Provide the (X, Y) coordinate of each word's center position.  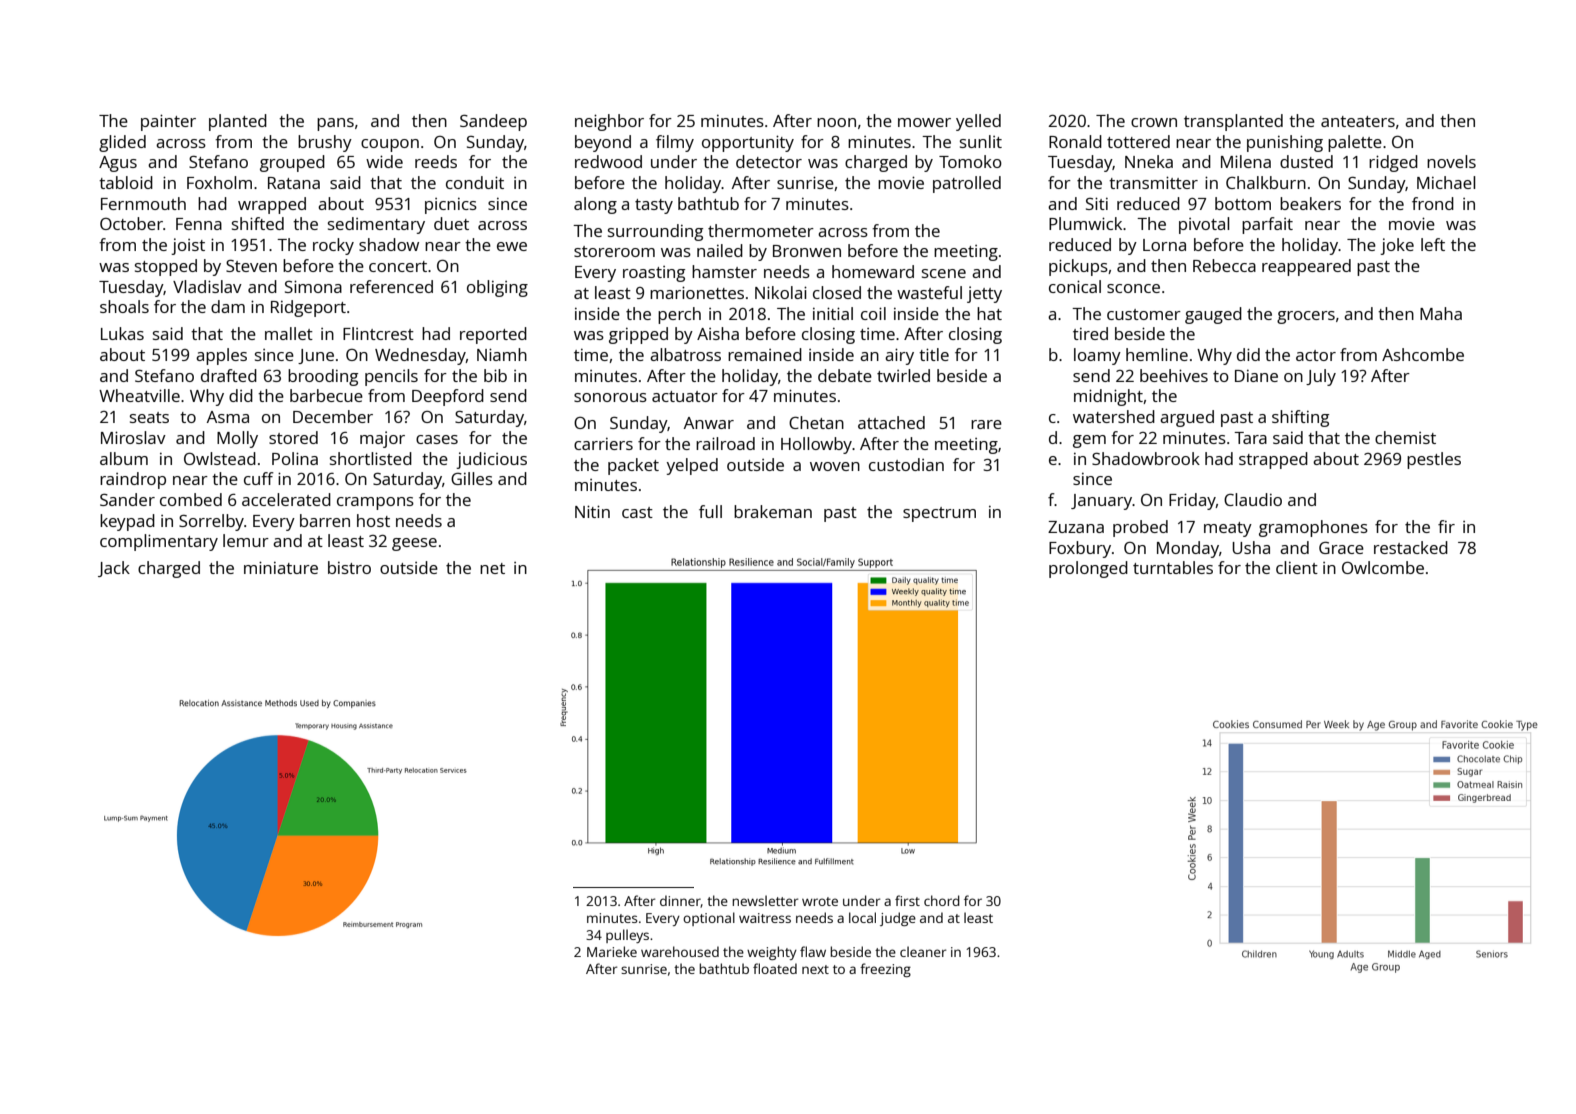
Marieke (612, 951)
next (815, 969)
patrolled (967, 184)
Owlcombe (1383, 567)
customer (1144, 314)
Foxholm (219, 182)
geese (414, 544)
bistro (349, 567)
